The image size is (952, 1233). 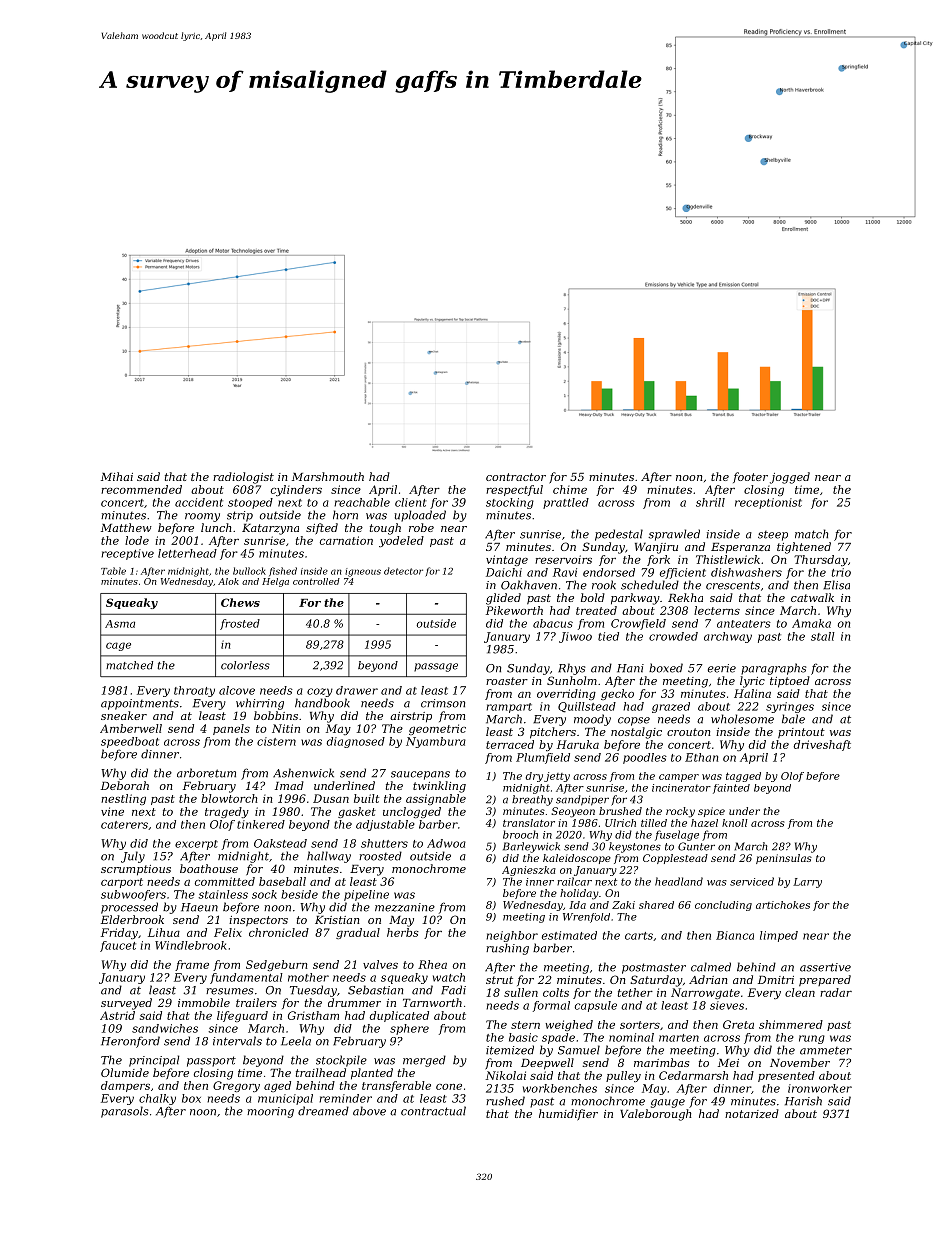 What do you see at coordinates (666, 668) in the screenshot?
I see `boxed` at bounding box center [666, 668].
